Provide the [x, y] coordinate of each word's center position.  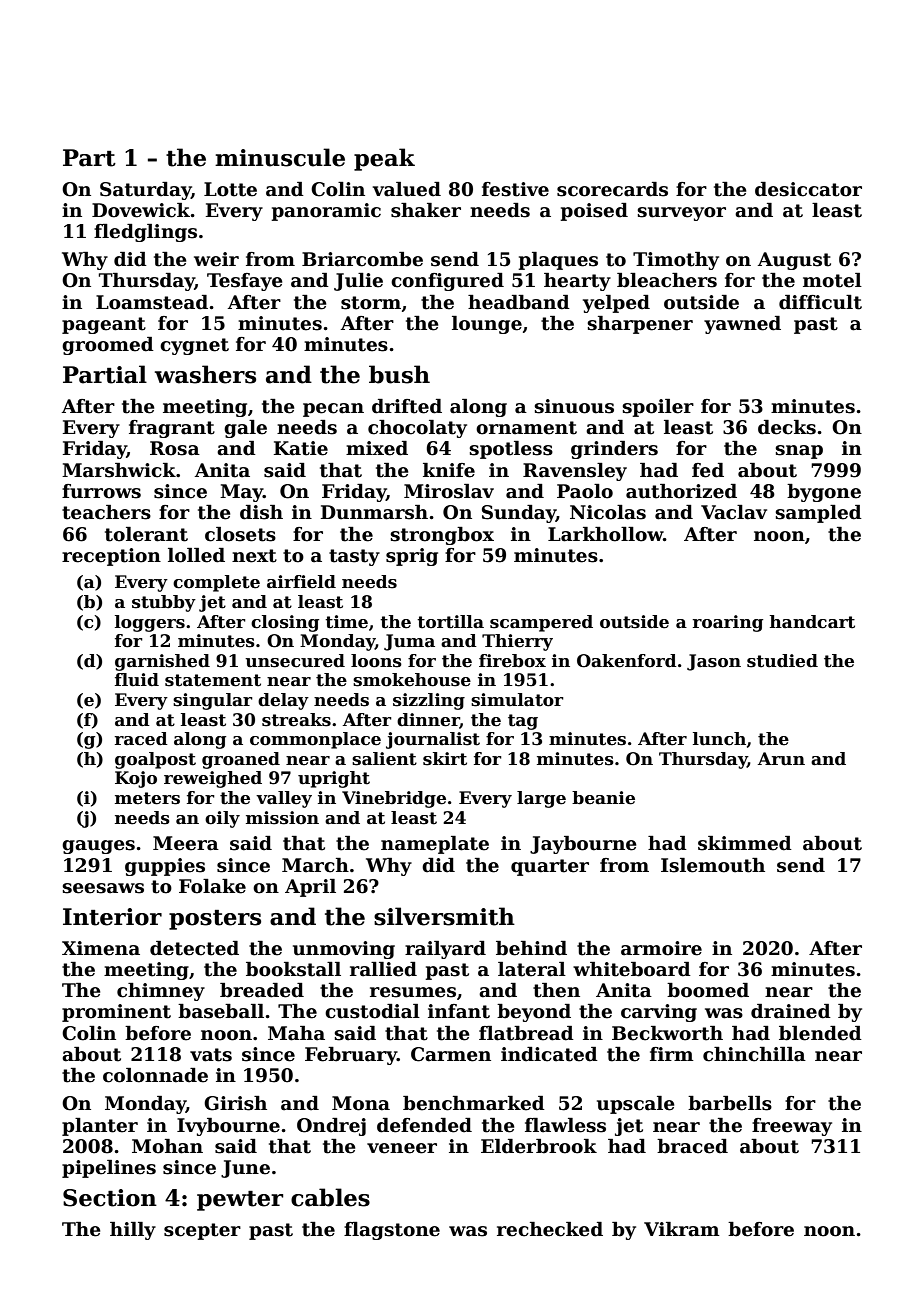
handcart [812, 622]
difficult [820, 302]
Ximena [101, 948]
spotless [511, 450]
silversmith [444, 916]
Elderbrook [539, 1146]
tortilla [450, 622]
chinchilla [754, 1054]
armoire [661, 948]
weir [216, 259]
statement [213, 680]
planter [100, 1127]
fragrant [172, 429]
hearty [577, 282]
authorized [681, 491]
